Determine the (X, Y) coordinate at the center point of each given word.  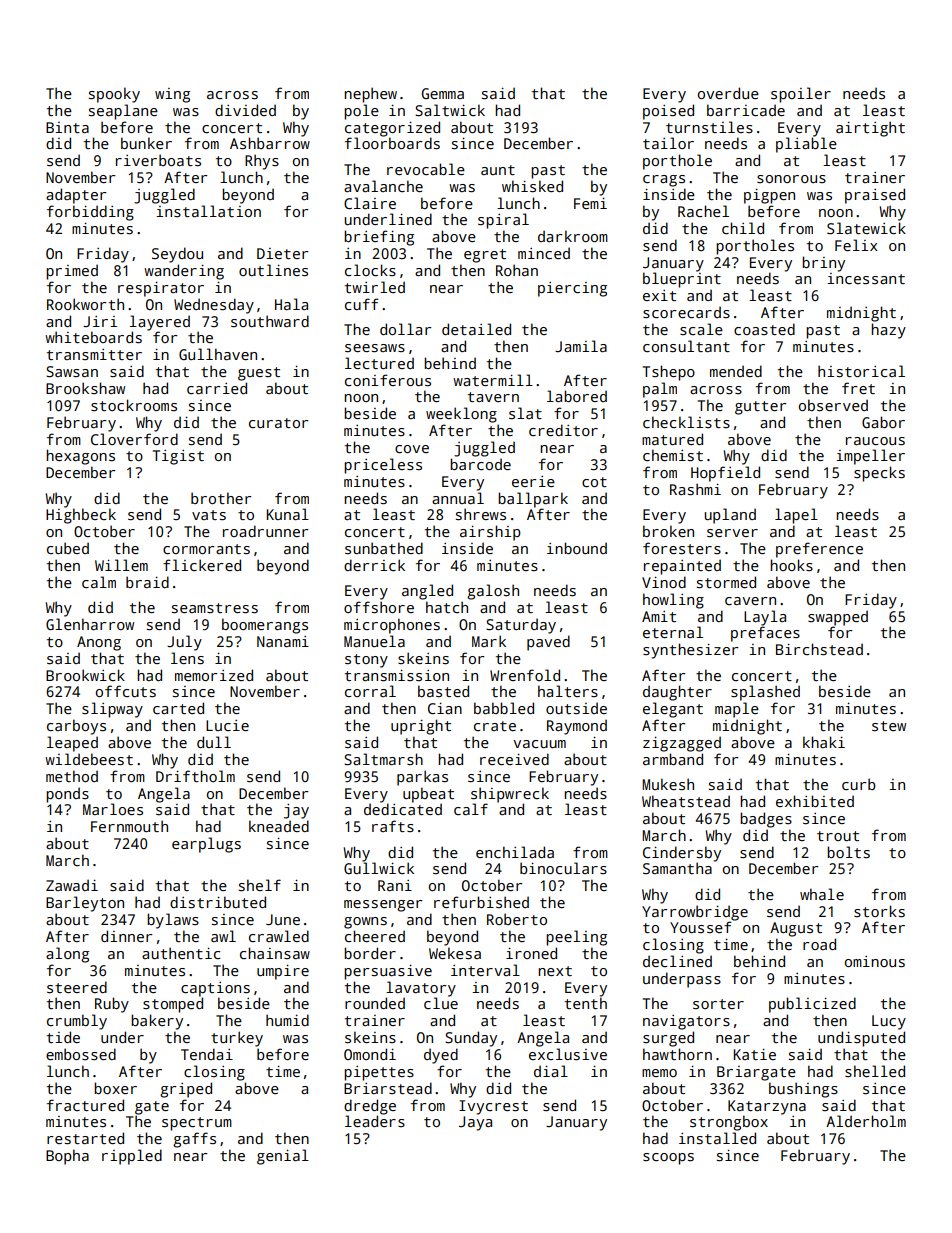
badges (766, 820)
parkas (422, 778)
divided (245, 110)
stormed (726, 582)
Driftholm (195, 776)
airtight (870, 129)
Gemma (443, 93)
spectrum (197, 1124)
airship (490, 533)
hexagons (80, 457)
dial (551, 1071)
